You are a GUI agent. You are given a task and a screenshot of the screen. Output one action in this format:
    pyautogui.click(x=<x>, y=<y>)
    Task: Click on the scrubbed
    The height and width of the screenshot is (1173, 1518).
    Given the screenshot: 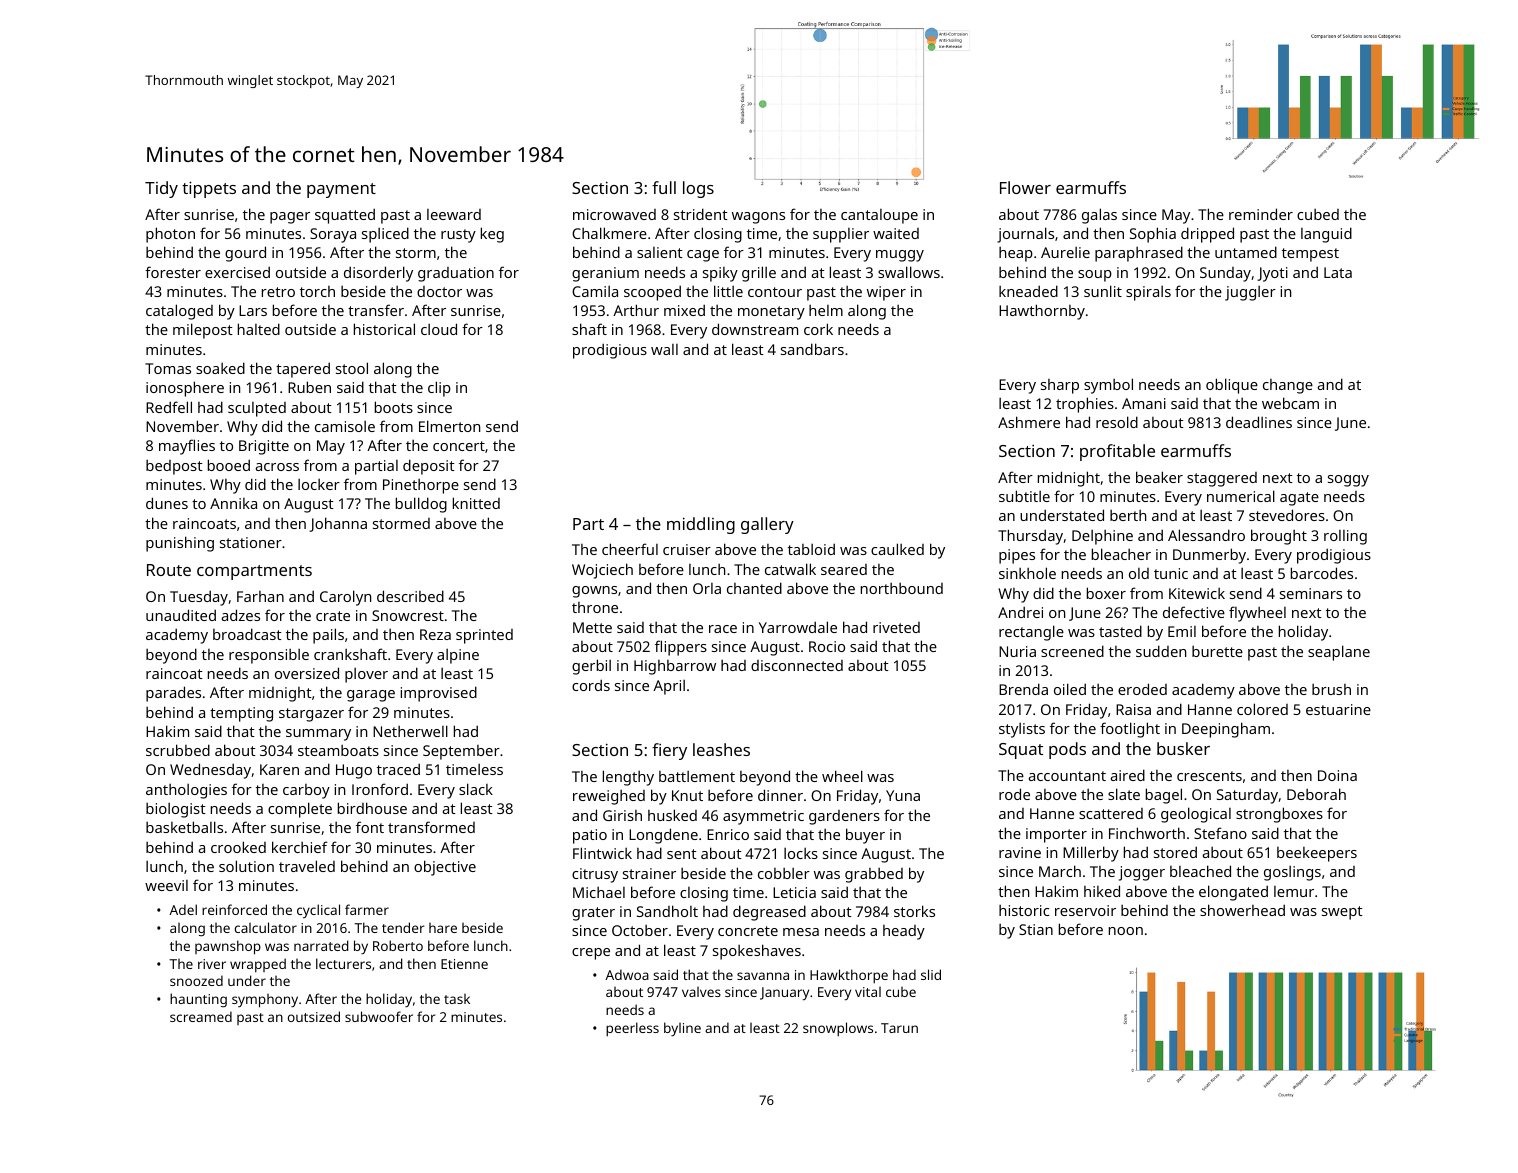 What is the action you would take?
    pyautogui.click(x=178, y=750)
